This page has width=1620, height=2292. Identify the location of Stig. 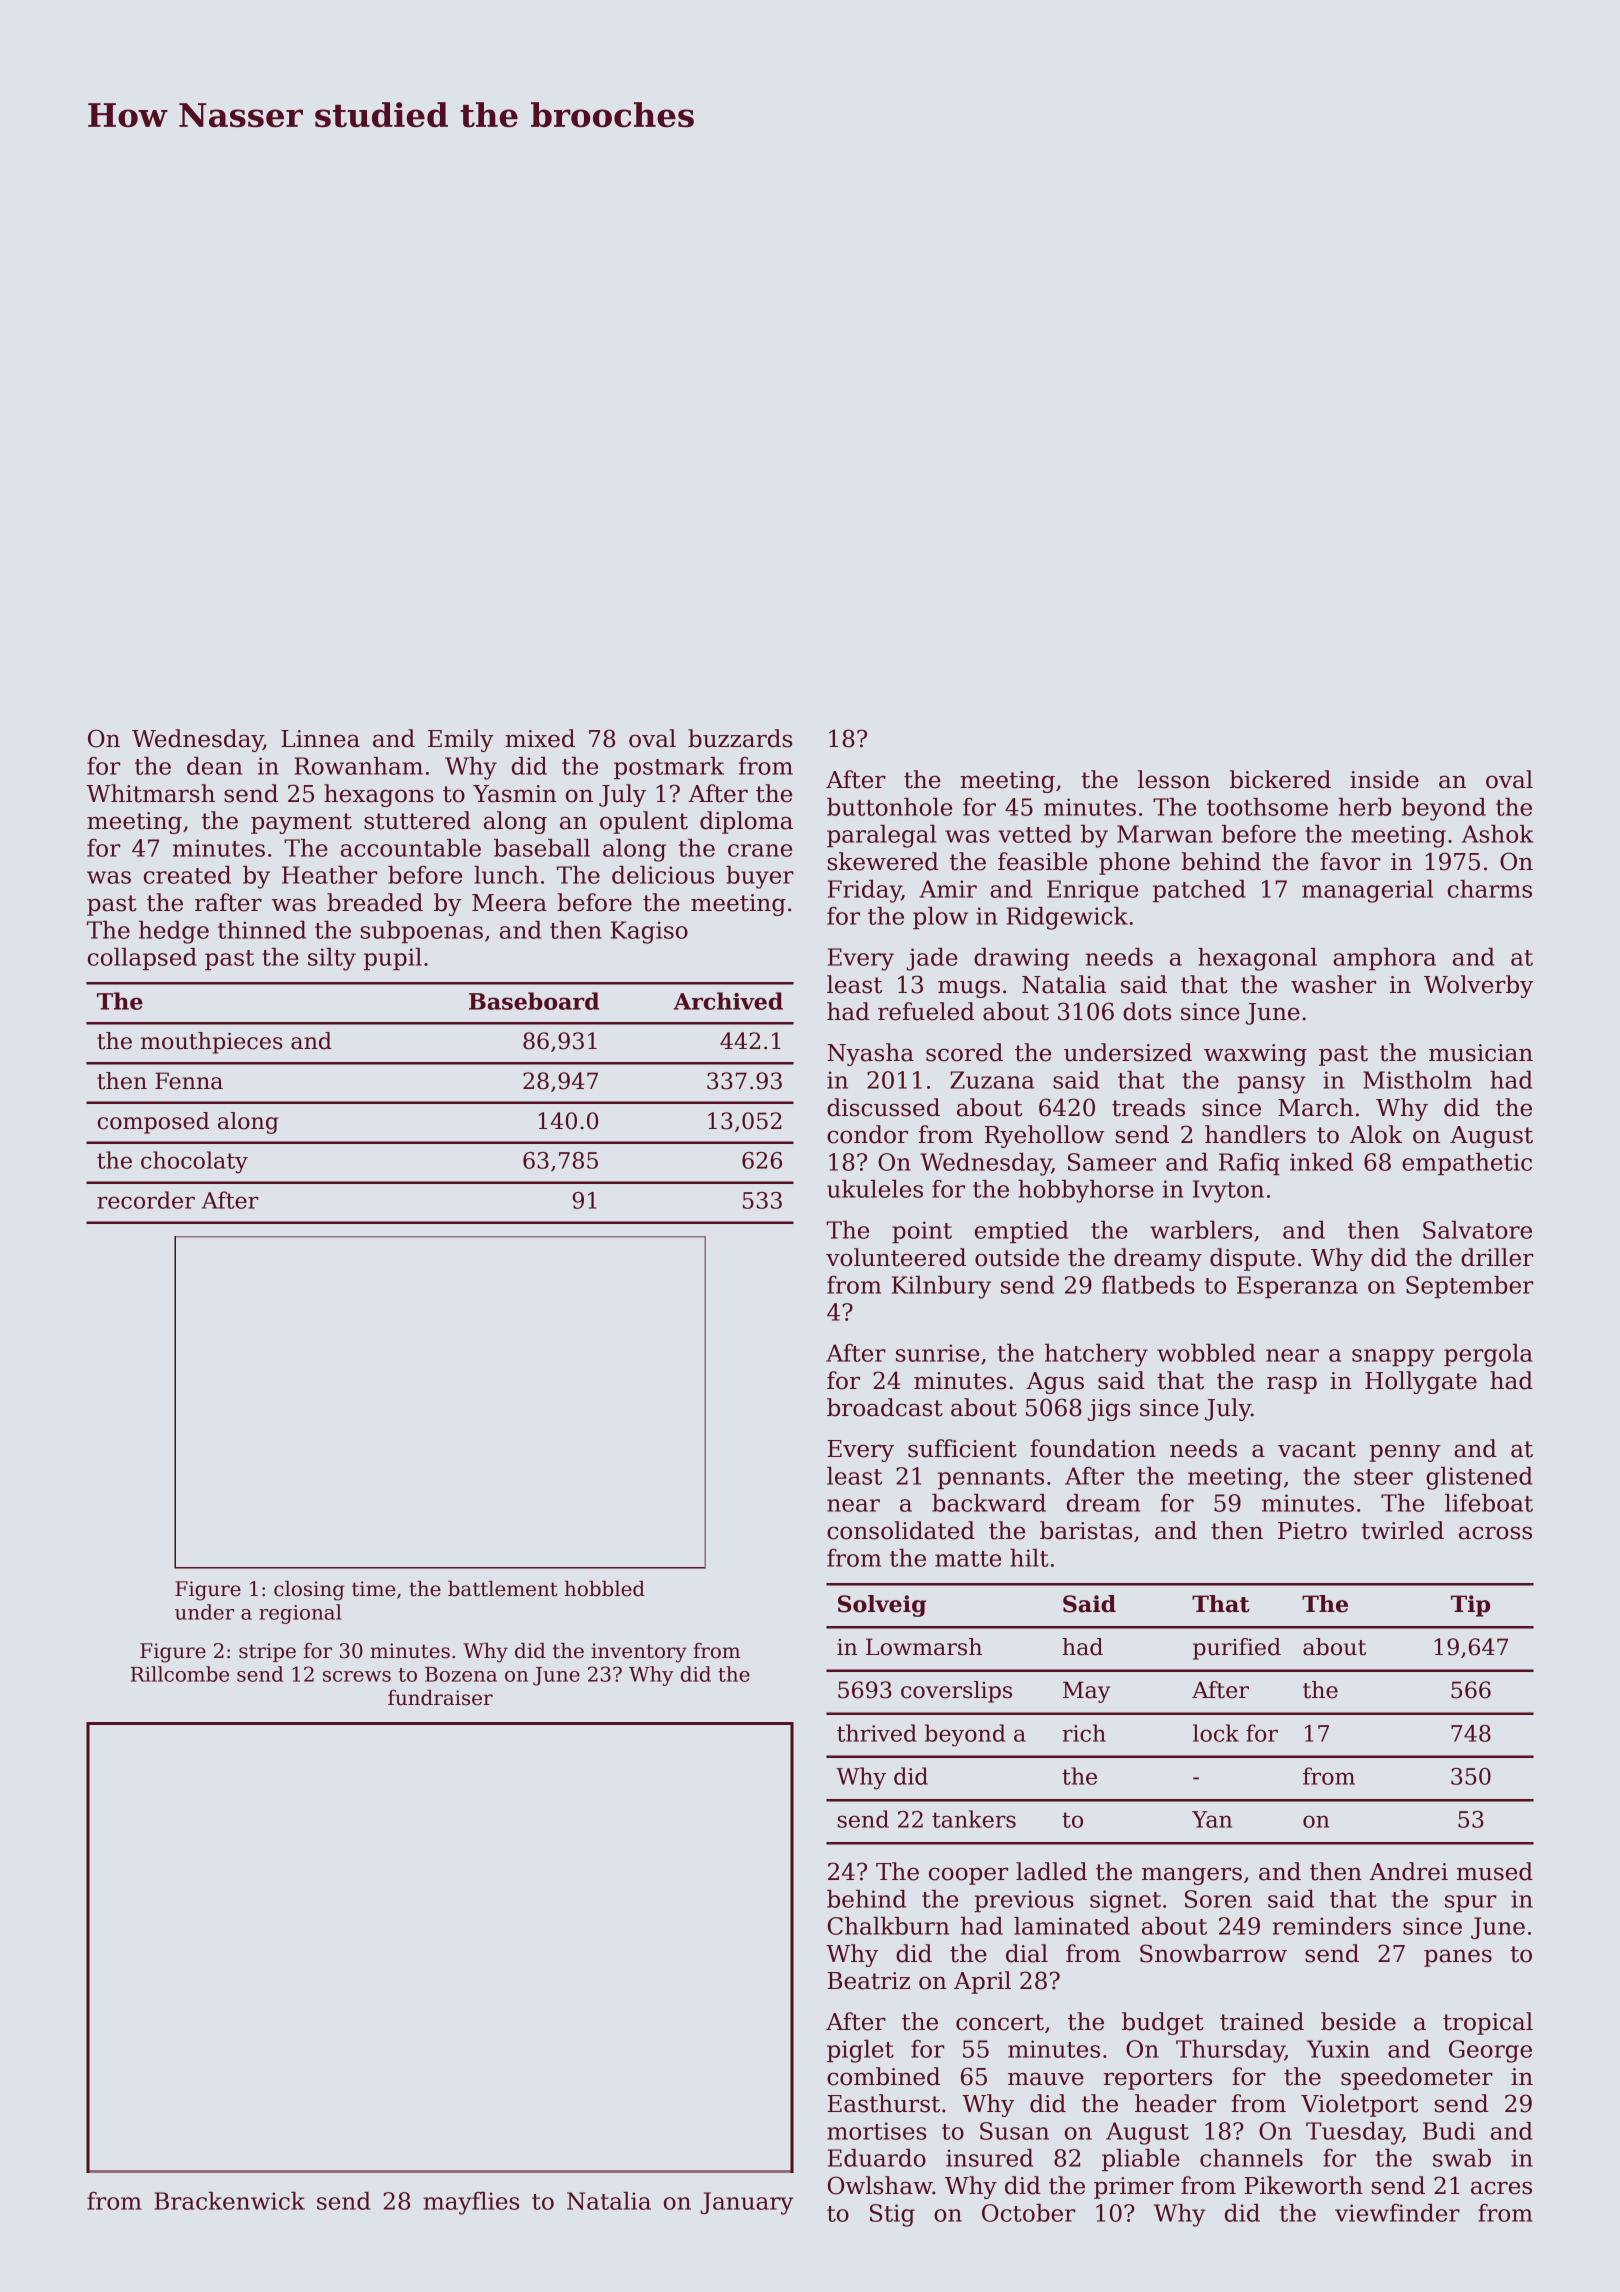
(892, 2215).
